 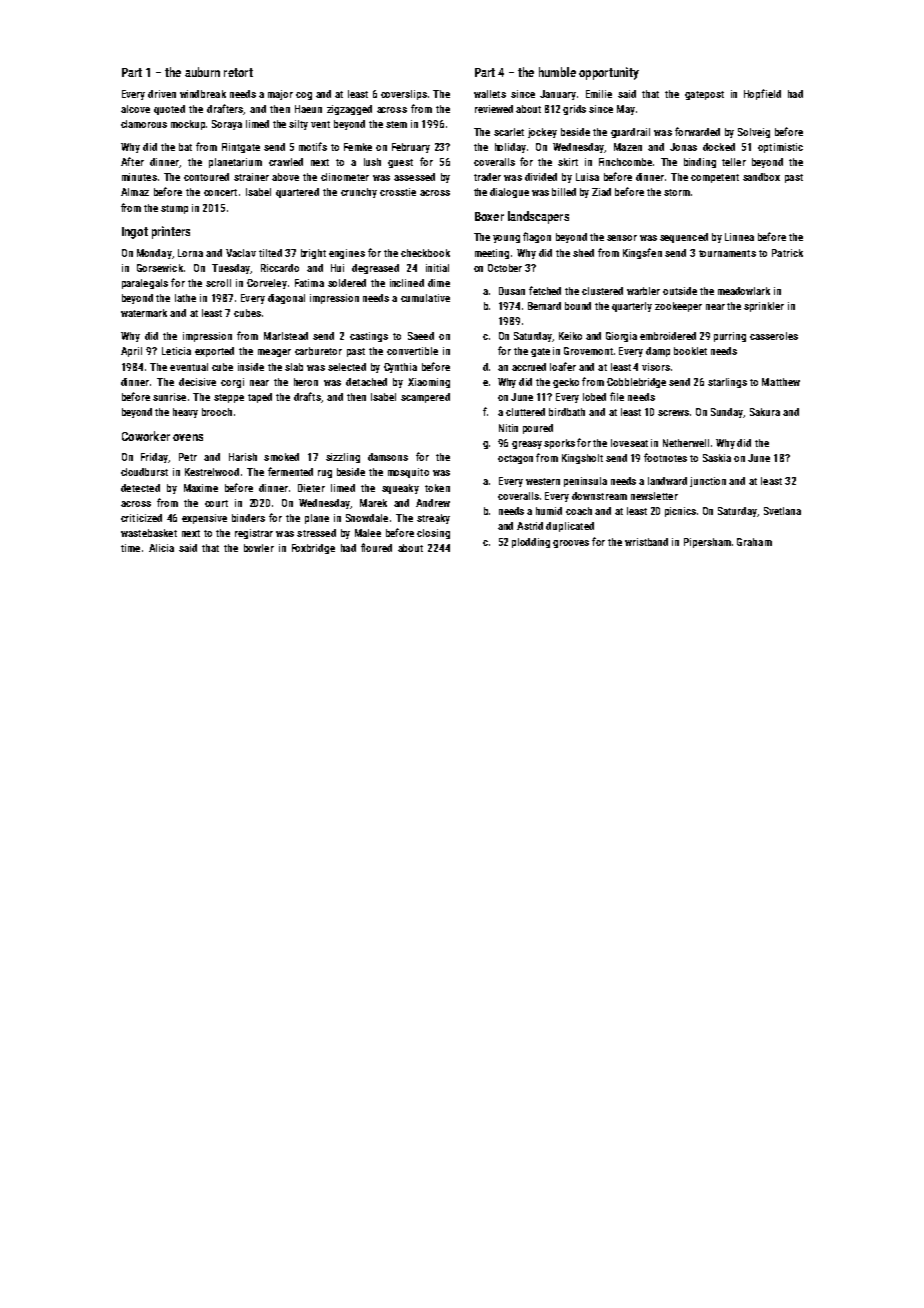 I want to click on Ziad, so click(x=601, y=192).
